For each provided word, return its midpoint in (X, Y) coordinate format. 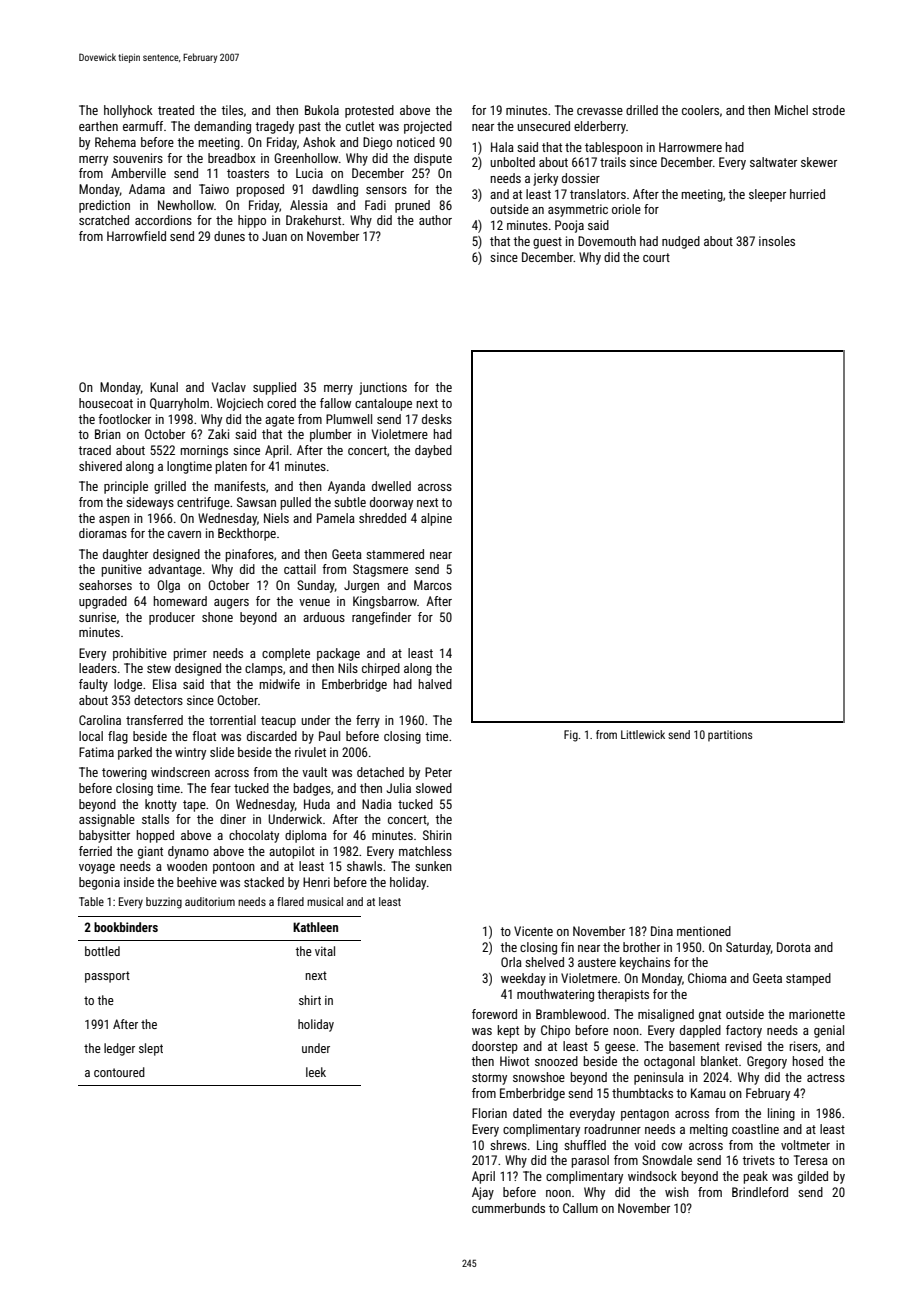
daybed (433, 451)
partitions (730, 736)
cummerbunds (508, 1208)
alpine (436, 519)
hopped (155, 836)
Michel (791, 110)
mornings (204, 451)
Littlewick (643, 734)
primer (190, 654)
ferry (368, 721)
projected (428, 127)
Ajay (483, 1193)
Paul (329, 736)
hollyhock (128, 111)
